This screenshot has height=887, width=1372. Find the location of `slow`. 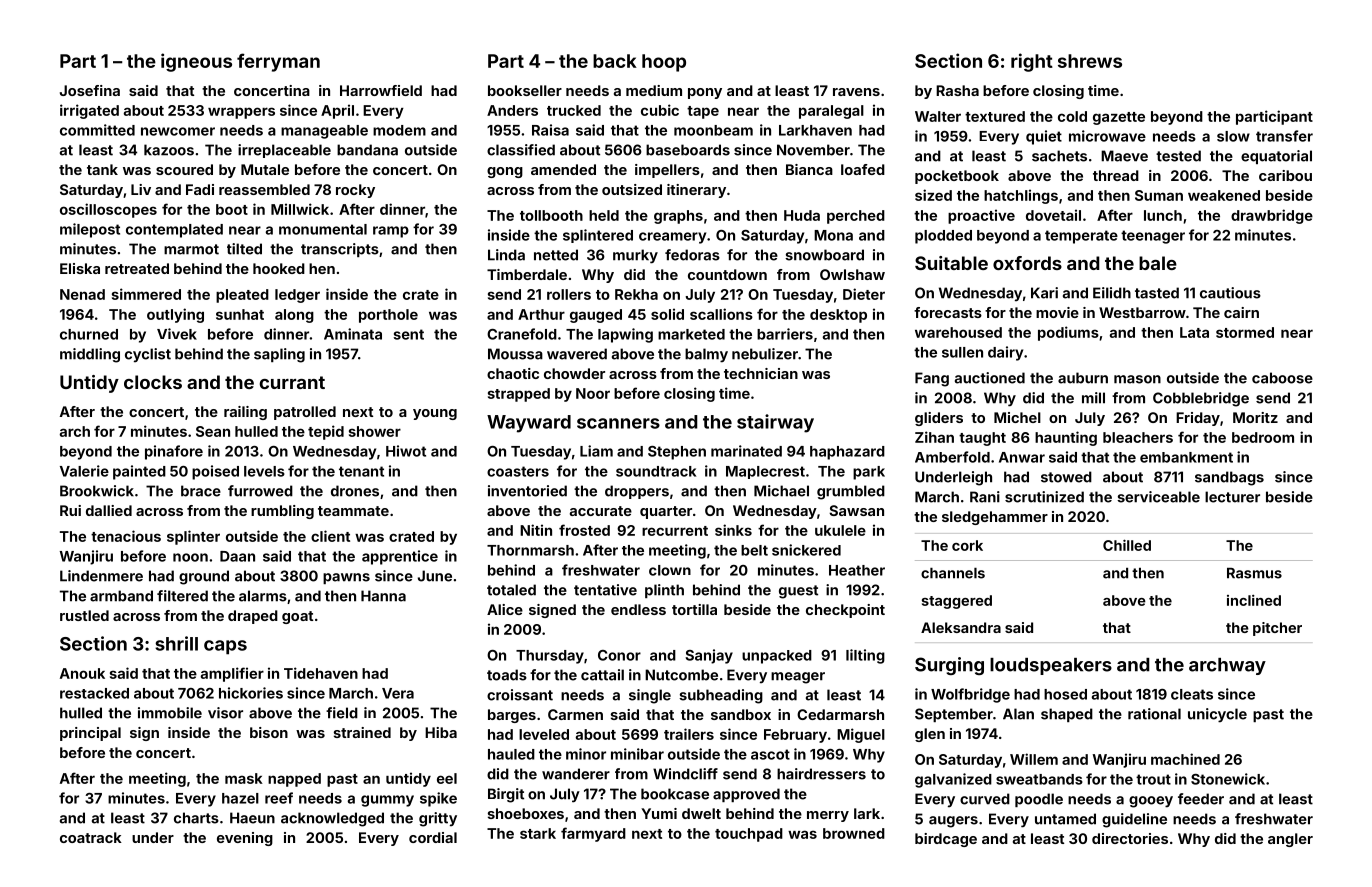

slow is located at coordinates (1233, 136).
